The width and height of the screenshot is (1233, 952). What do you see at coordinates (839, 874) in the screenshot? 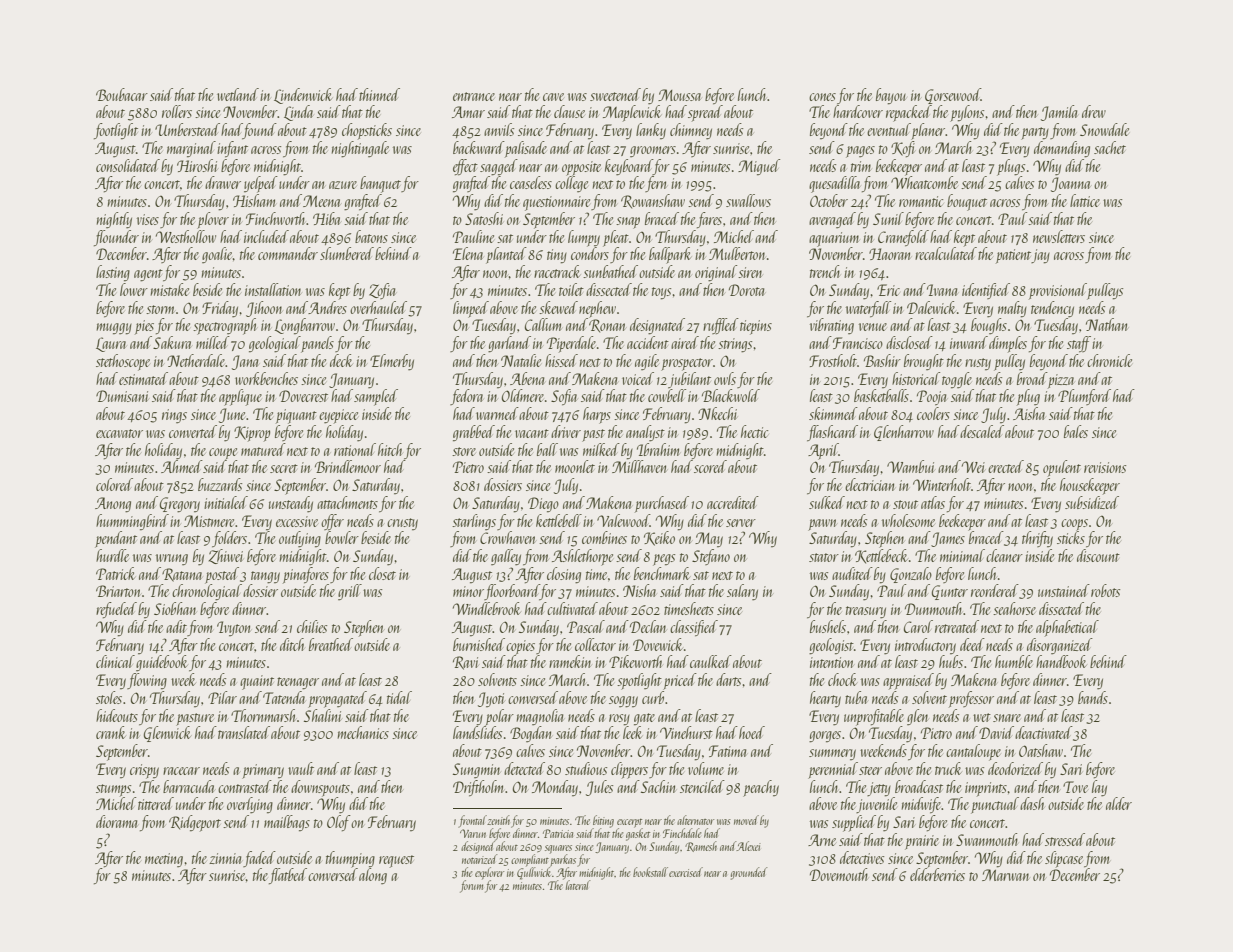
I see `Dovemouth` at bounding box center [839, 874].
